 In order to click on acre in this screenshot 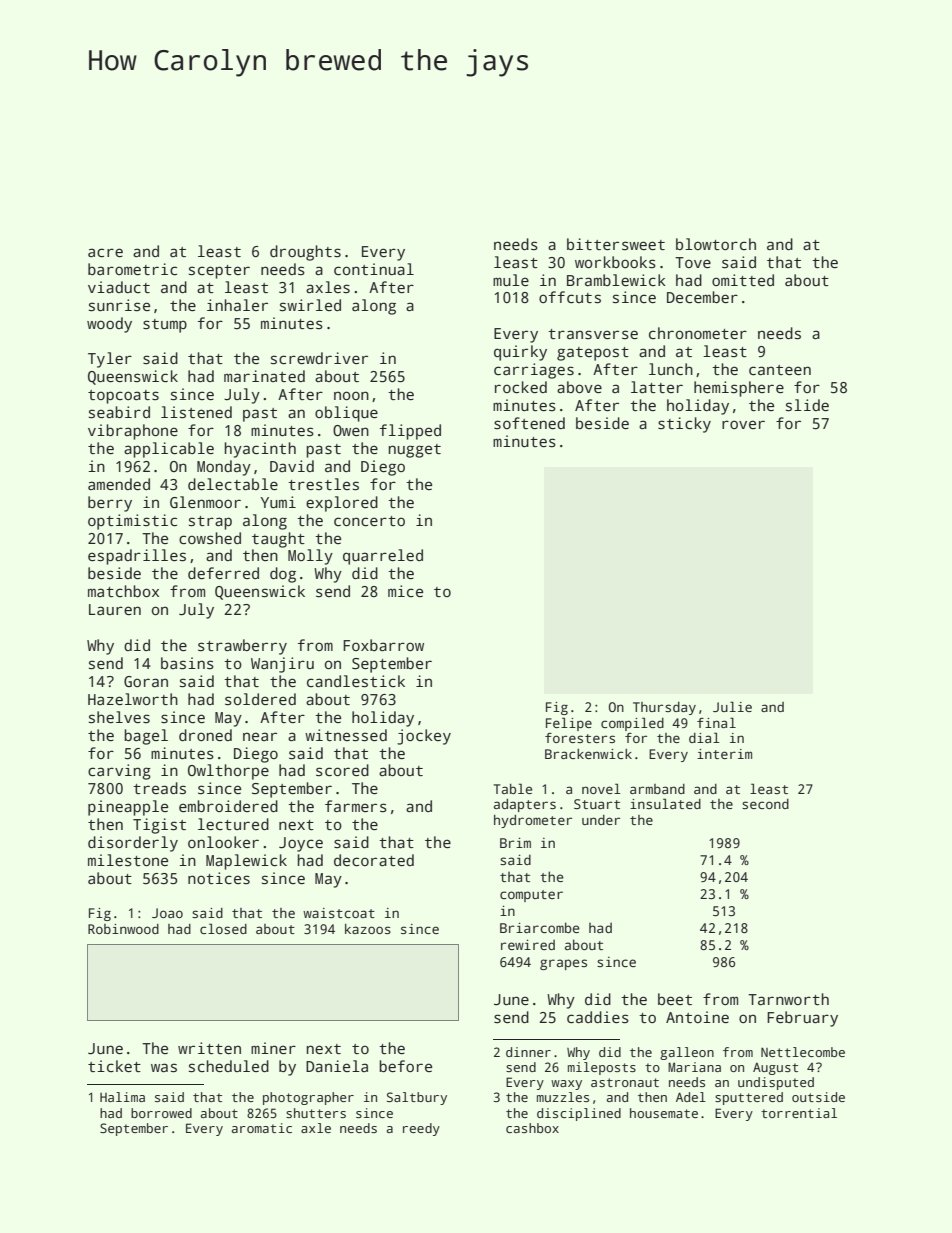, I will do `click(105, 252)`.
